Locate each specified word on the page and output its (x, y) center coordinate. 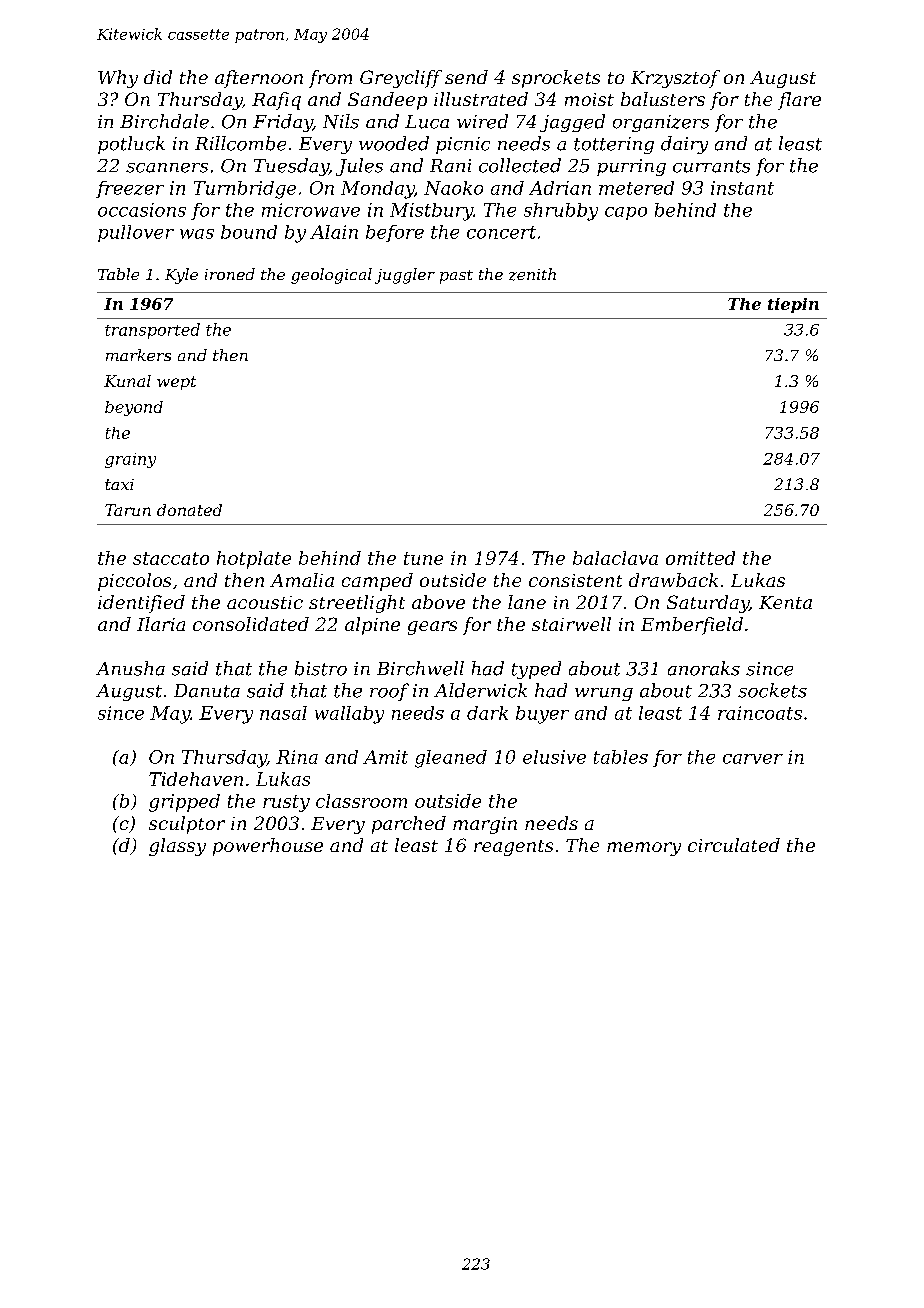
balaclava (615, 558)
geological (331, 276)
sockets (772, 690)
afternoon (259, 79)
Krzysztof (675, 79)
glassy (177, 847)
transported (152, 331)
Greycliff (401, 79)
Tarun (128, 510)
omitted (700, 558)
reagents (513, 848)
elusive (554, 757)
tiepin (793, 305)
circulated (734, 845)
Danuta (207, 691)
